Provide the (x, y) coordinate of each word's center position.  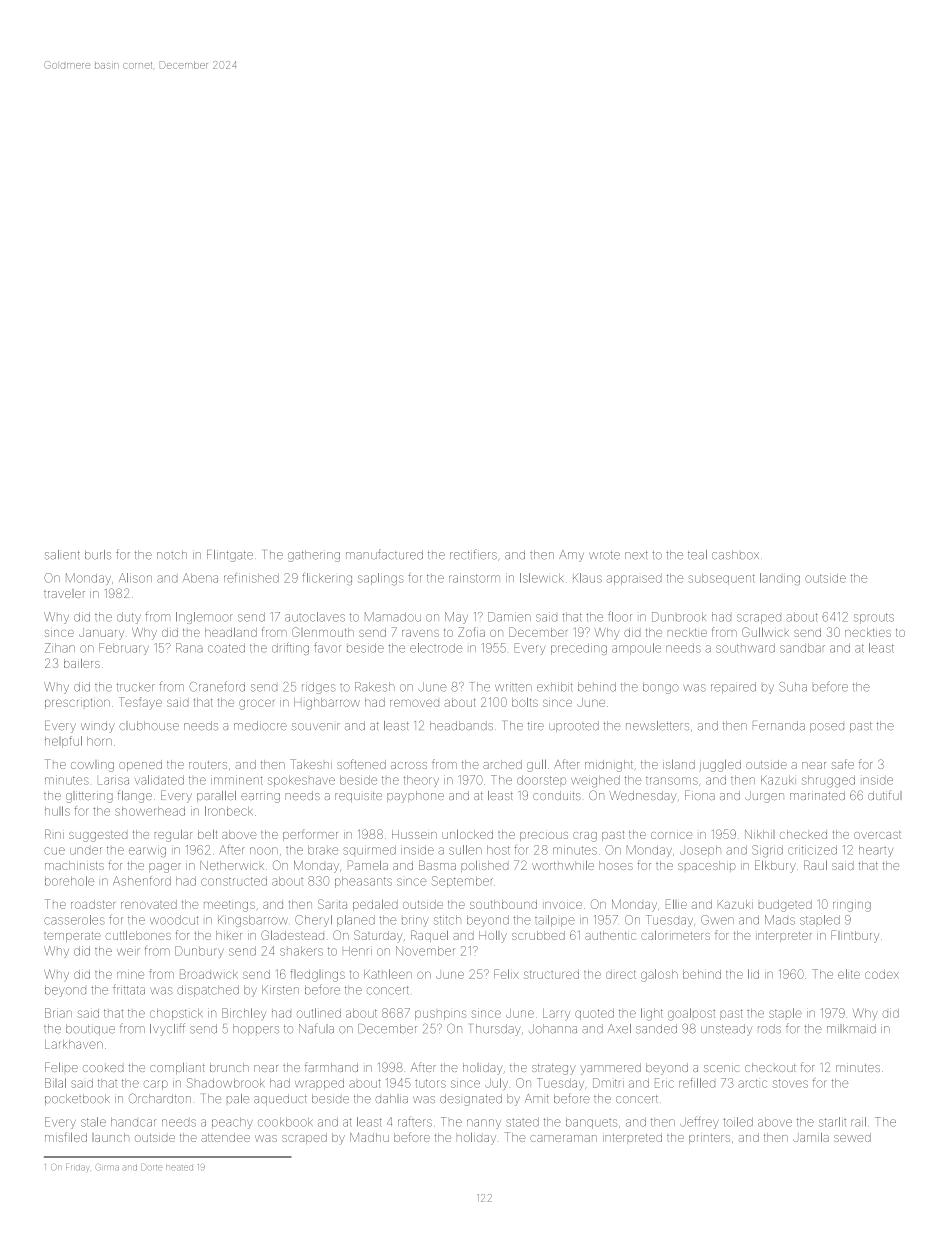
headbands (461, 726)
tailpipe (555, 921)
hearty (876, 851)
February (124, 649)
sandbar (802, 648)
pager (165, 868)
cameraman (563, 1138)
